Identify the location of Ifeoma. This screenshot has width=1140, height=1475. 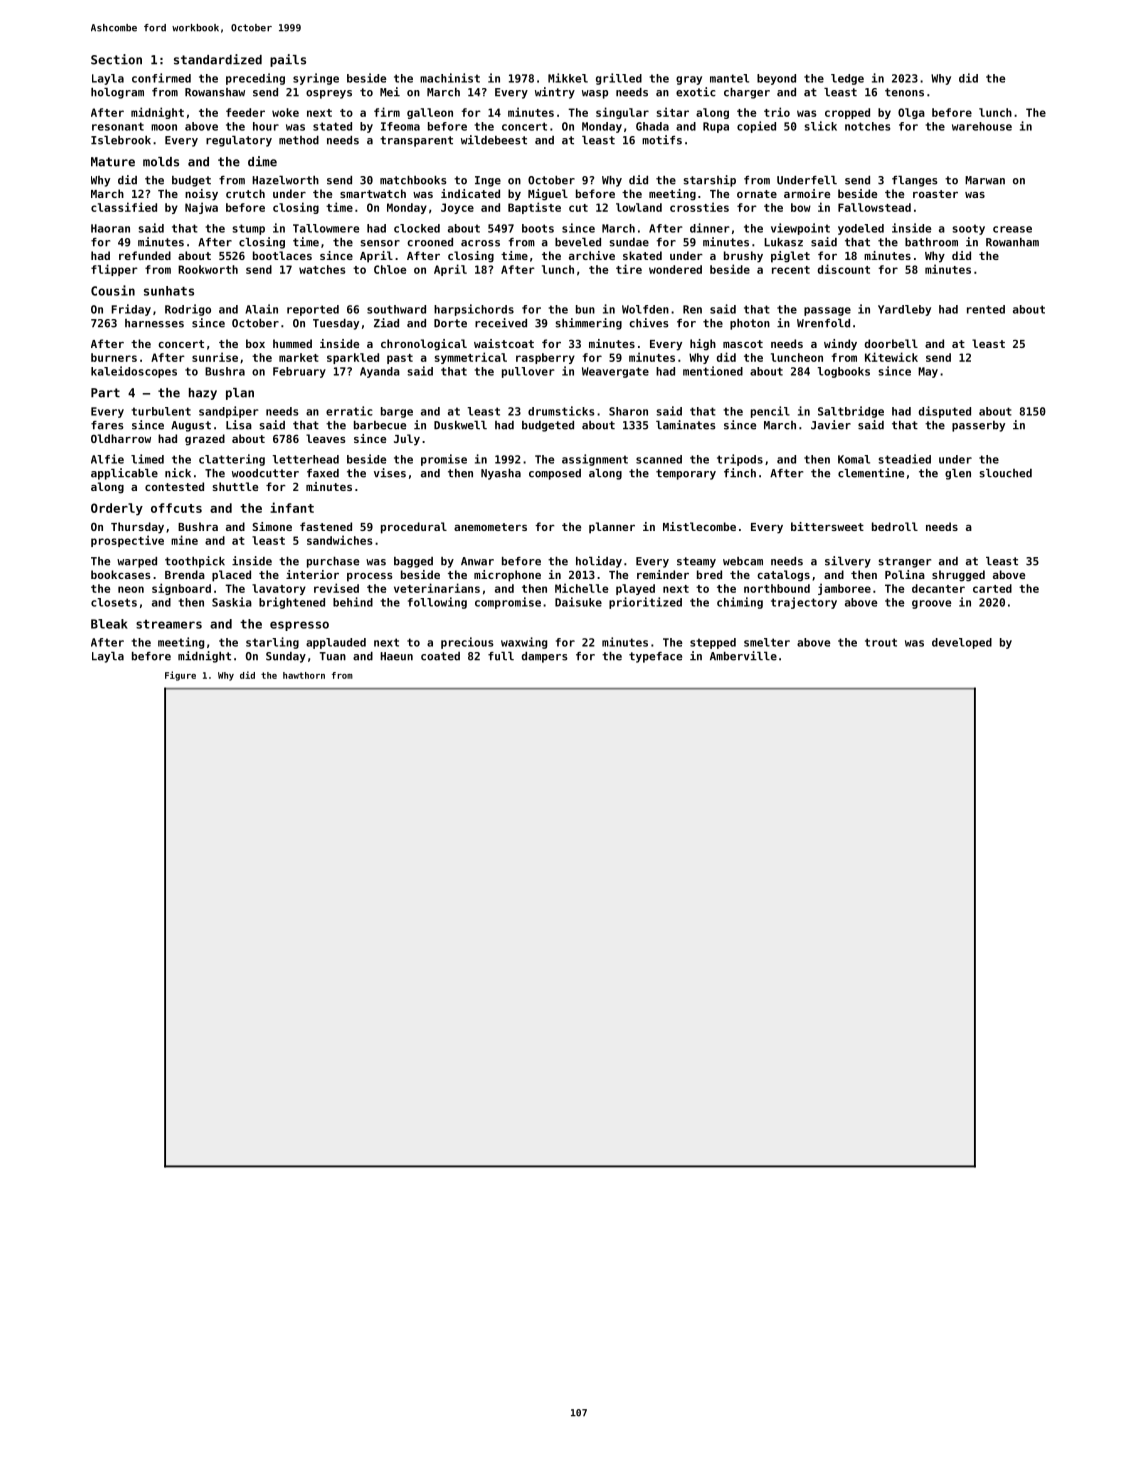
(400, 126).
